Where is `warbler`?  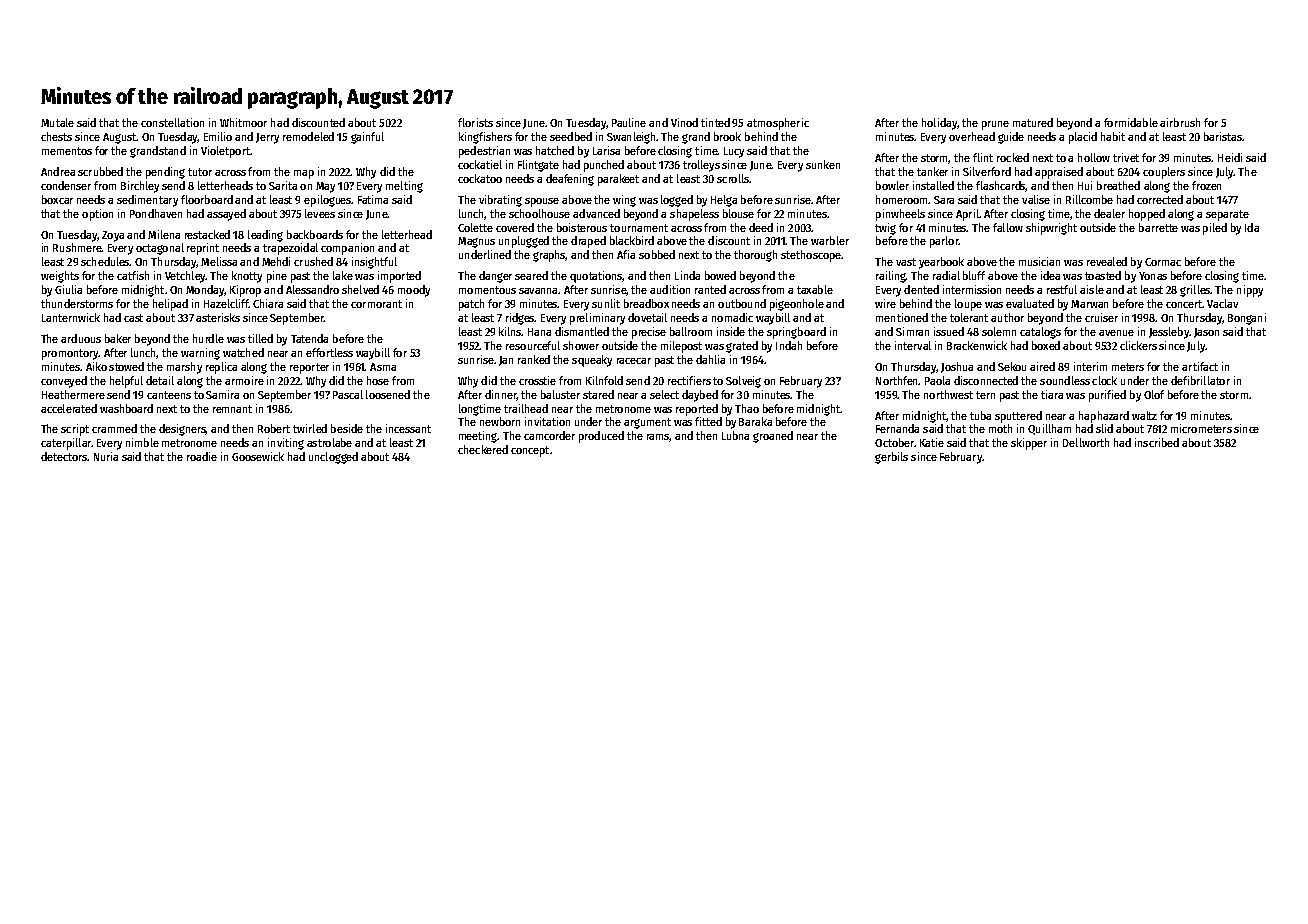 warbler is located at coordinates (830, 240).
